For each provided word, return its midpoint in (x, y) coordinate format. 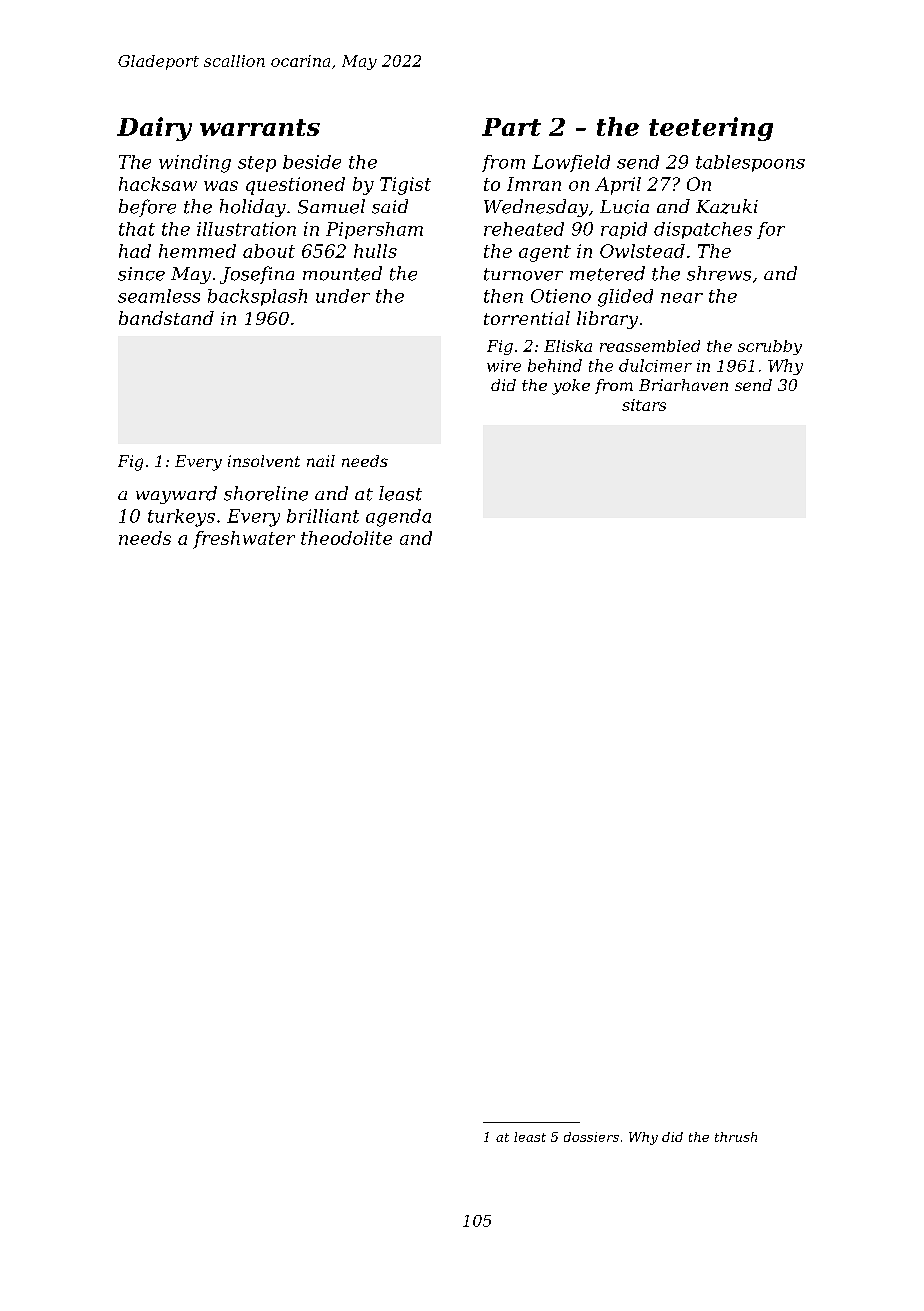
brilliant (323, 516)
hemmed (197, 251)
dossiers (591, 1137)
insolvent (264, 461)
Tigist (405, 186)
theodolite (346, 538)
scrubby (770, 347)
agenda (398, 518)
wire (504, 366)
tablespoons (750, 163)
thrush (736, 1137)
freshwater (244, 540)
